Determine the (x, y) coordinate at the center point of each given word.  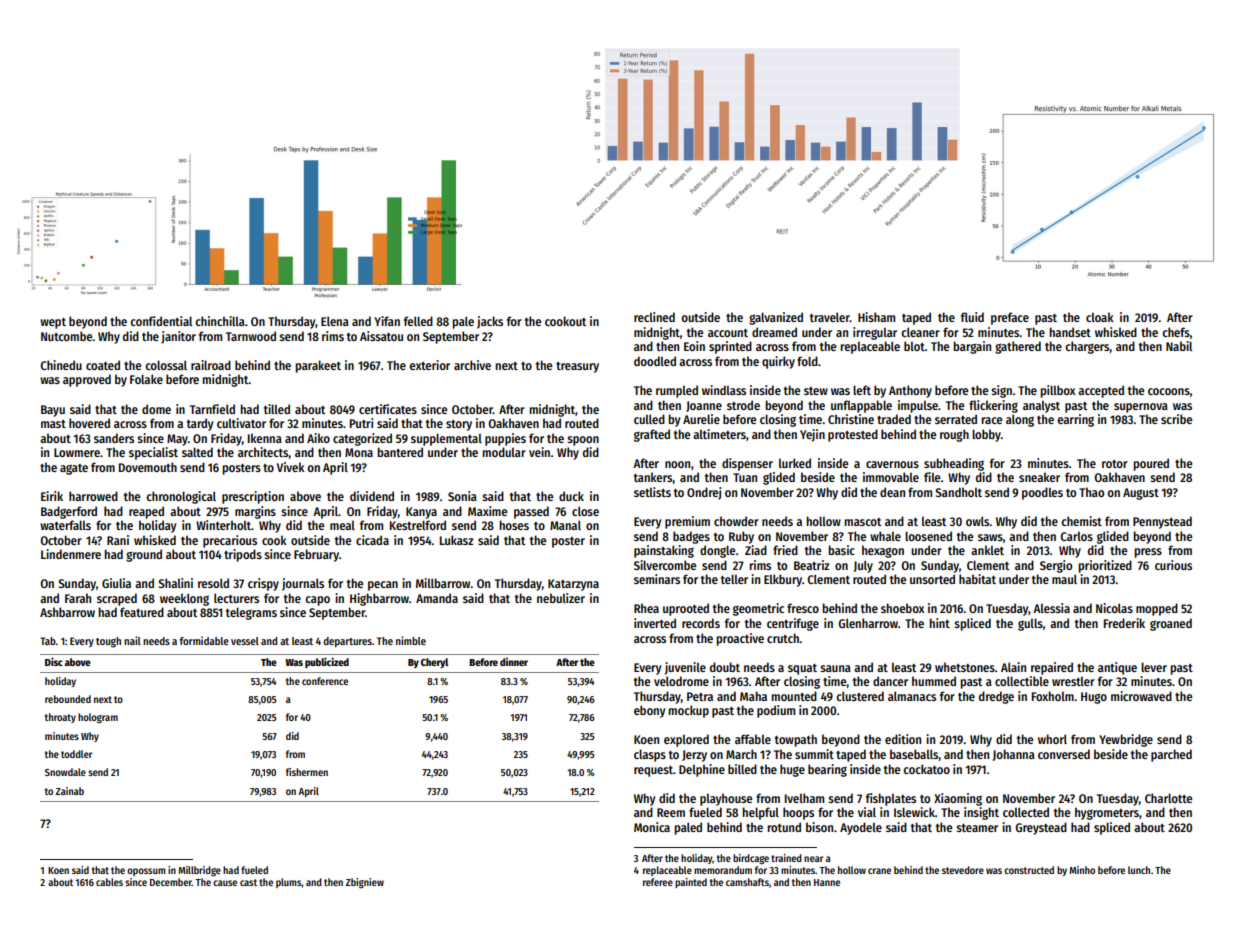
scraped (117, 599)
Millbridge (199, 871)
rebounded (68, 699)
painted (691, 883)
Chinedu (61, 365)
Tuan (745, 477)
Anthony (910, 391)
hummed (934, 681)
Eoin (694, 346)
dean (892, 492)
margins (255, 512)
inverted (655, 623)
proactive (740, 639)
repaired (1052, 668)
